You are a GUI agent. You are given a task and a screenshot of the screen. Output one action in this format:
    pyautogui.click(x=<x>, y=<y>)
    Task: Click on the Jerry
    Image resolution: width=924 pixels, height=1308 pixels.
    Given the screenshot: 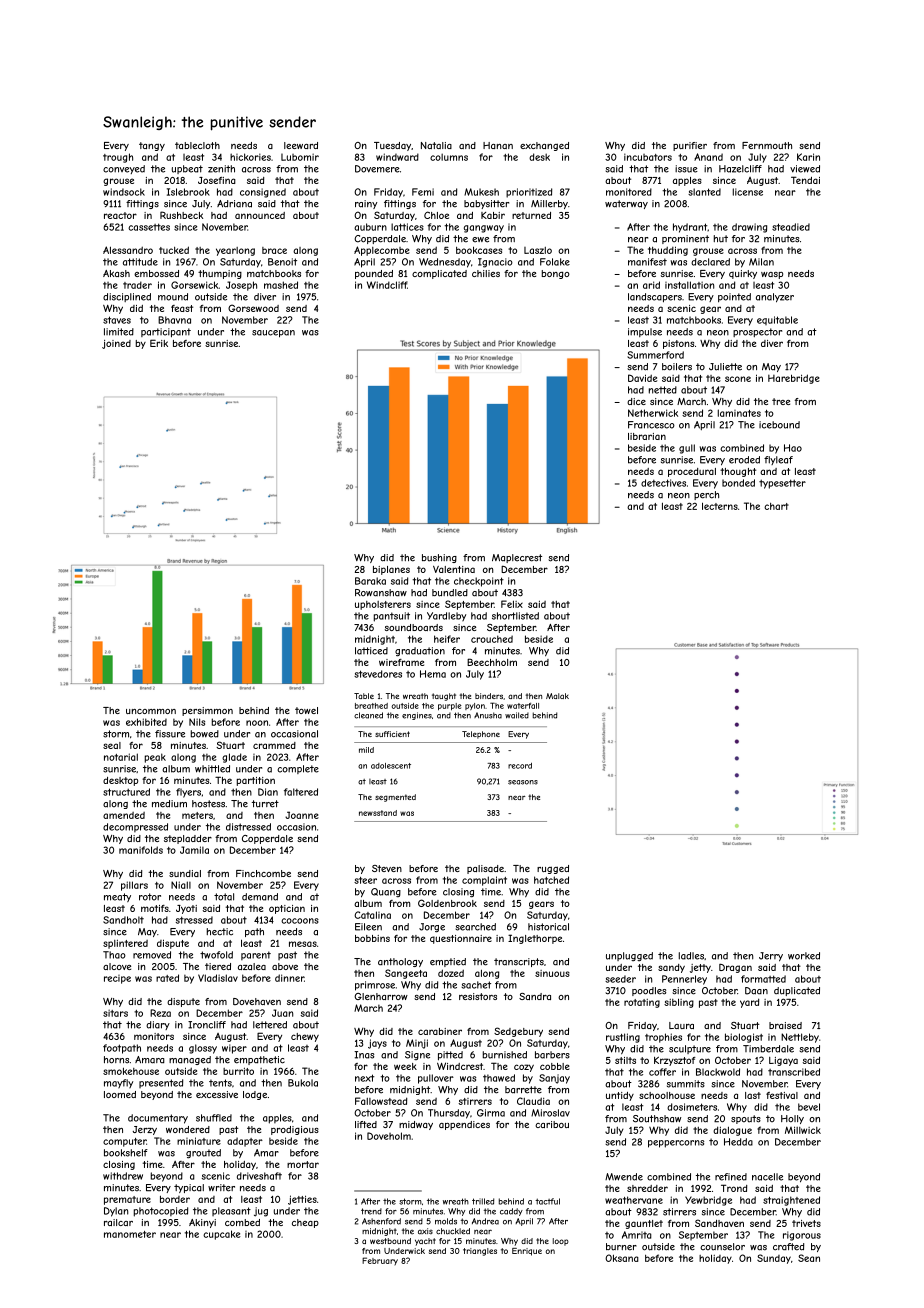 What is the action you would take?
    pyautogui.click(x=771, y=957)
